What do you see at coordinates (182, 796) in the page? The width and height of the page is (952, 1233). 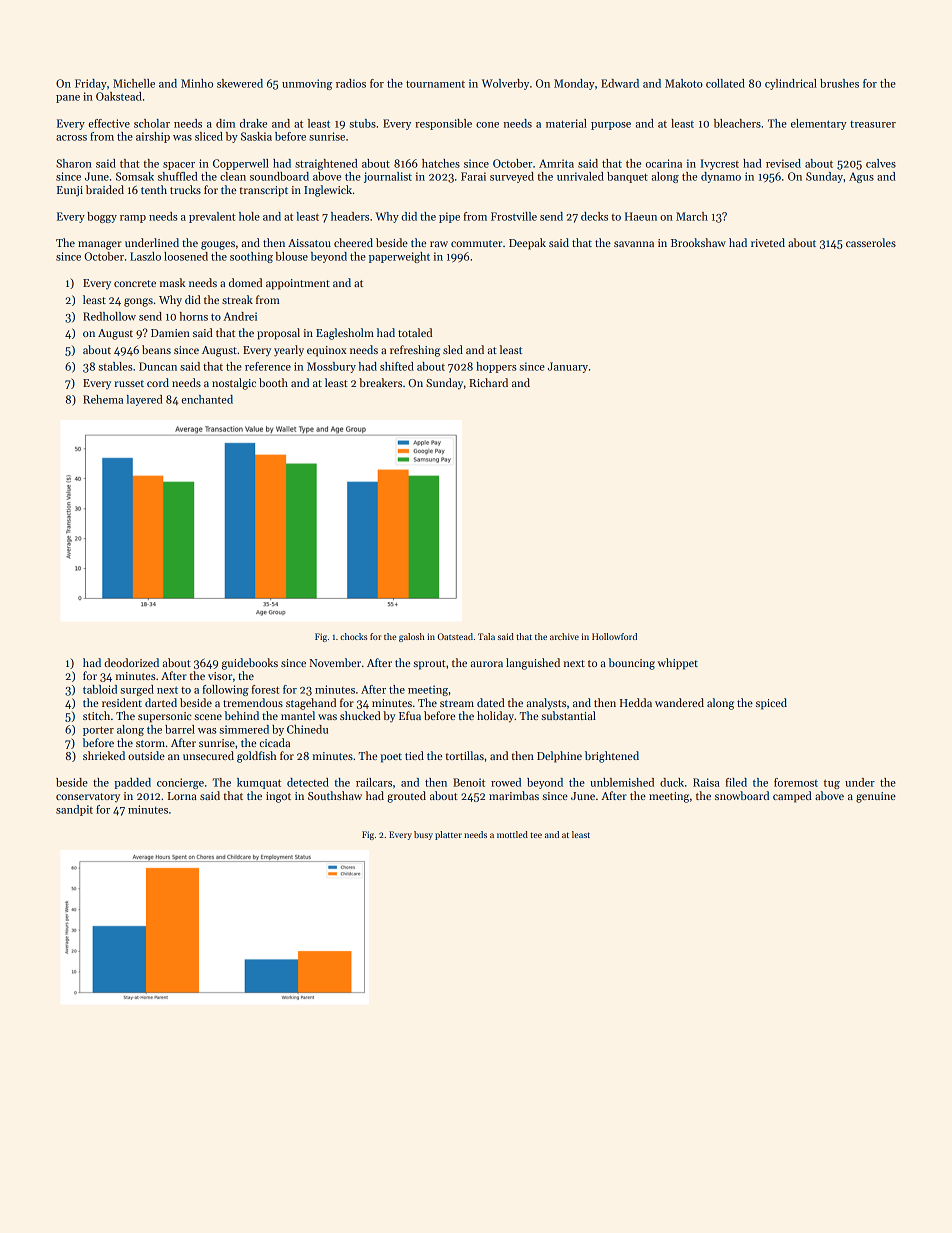 I see `Lorna` at bounding box center [182, 796].
